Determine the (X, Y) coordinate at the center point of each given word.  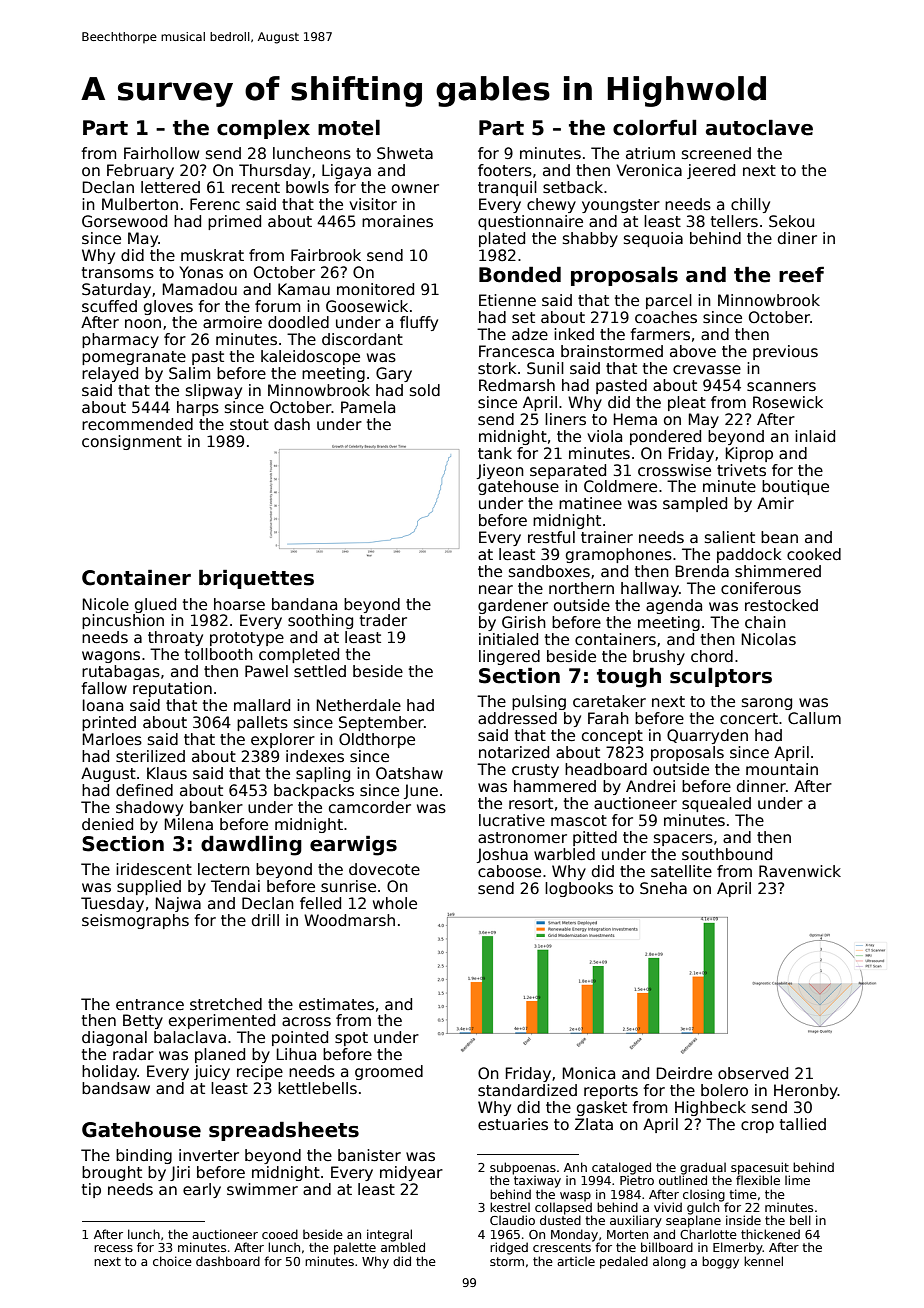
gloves (168, 307)
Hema (635, 419)
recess (113, 1248)
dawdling (251, 845)
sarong (767, 704)
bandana (304, 604)
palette (355, 1248)
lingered (509, 657)
